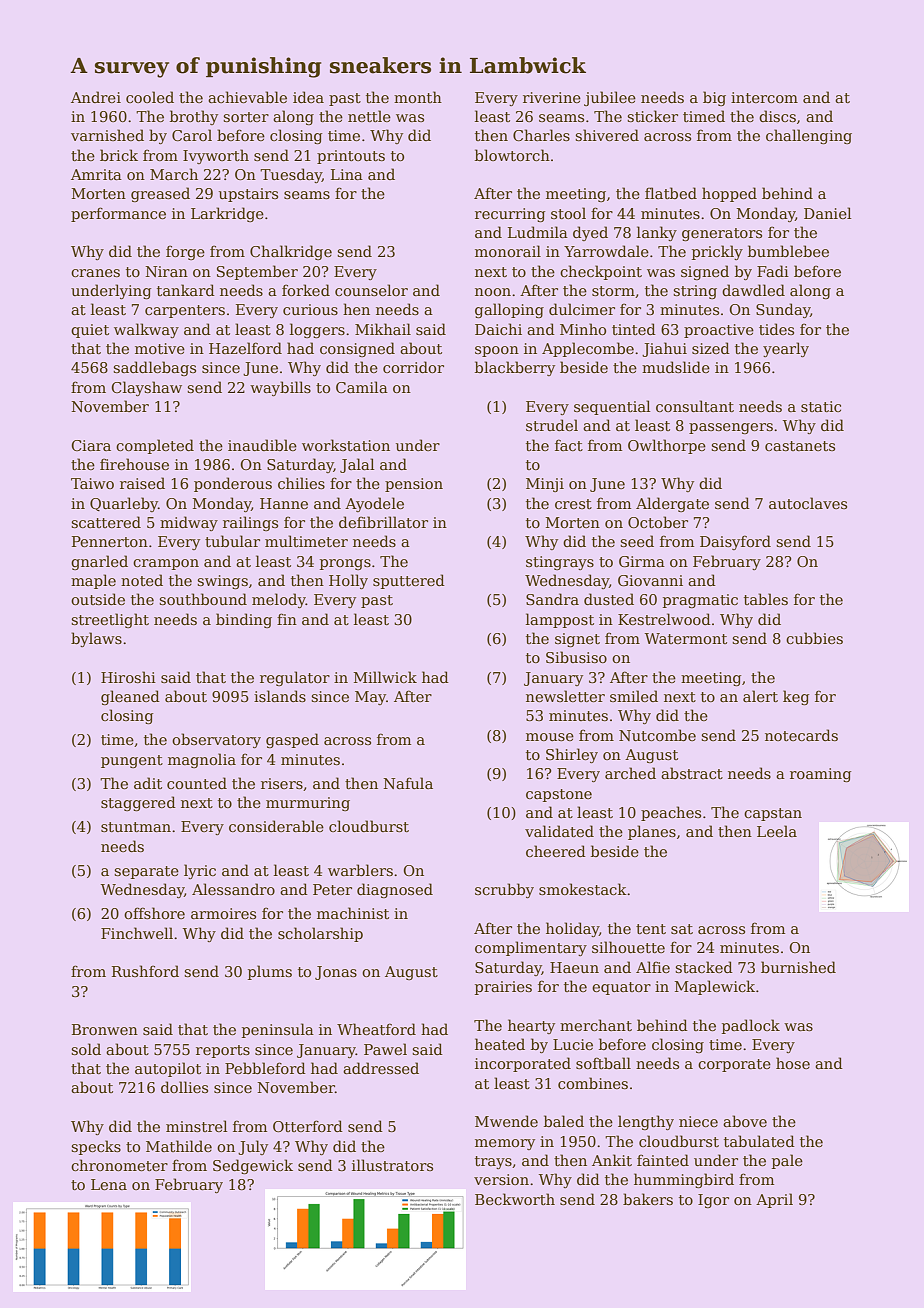  What do you see at coordinates (692, 773) in the document?
I see `abstract` at bounding box center [692, 773].
